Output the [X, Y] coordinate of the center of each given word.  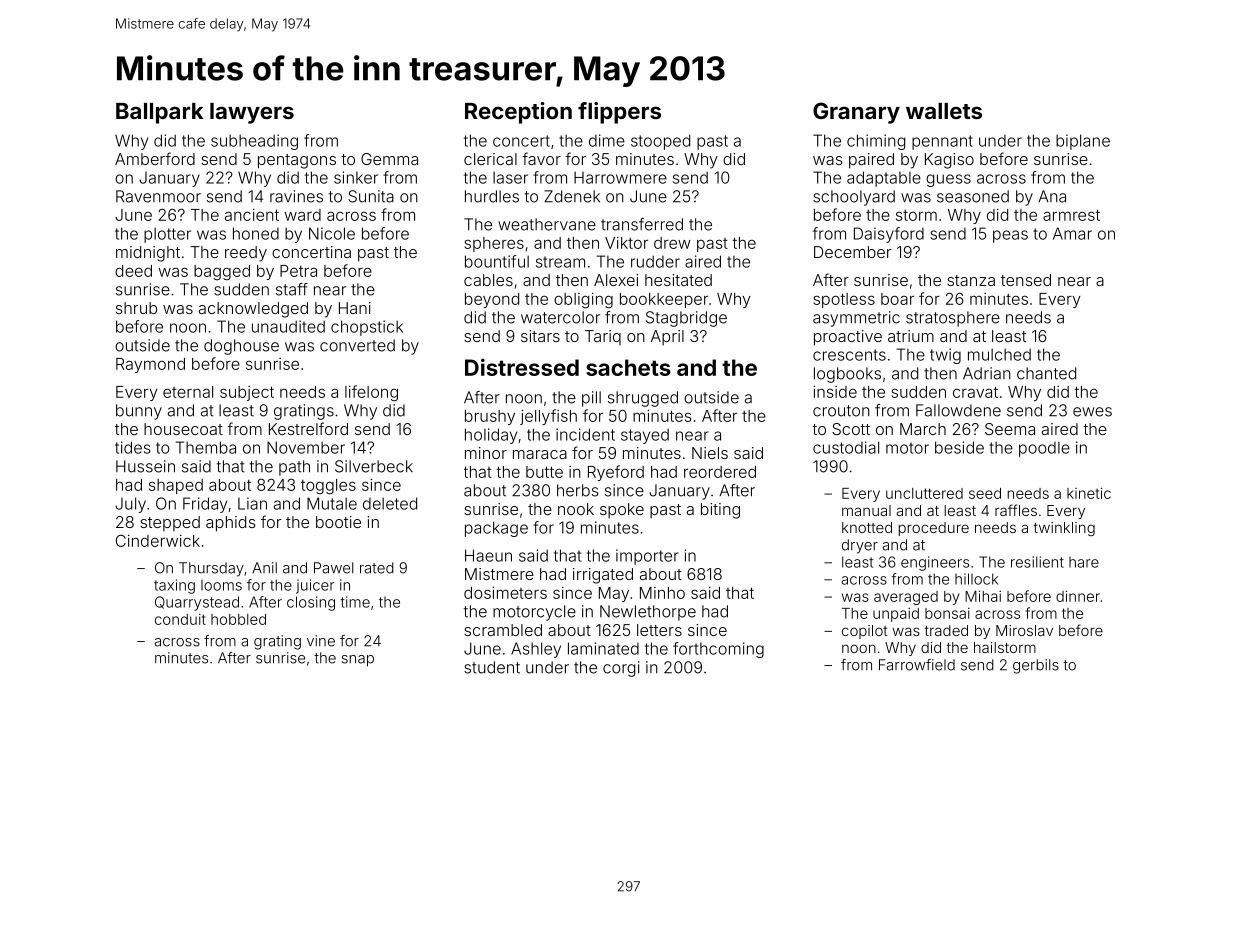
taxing [174, 586]
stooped [660, 142]
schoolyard [854, 198]
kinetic [1089, 493]
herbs [578, 490]
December [852, 252]
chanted [1046, 373]
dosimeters [505, 592]
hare [1084, 562]
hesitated [678, 280]
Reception [518, 113]
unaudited [288, 326]
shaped [176, 486]
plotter [167, 235]
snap [358, 661]
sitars [540, 336]
